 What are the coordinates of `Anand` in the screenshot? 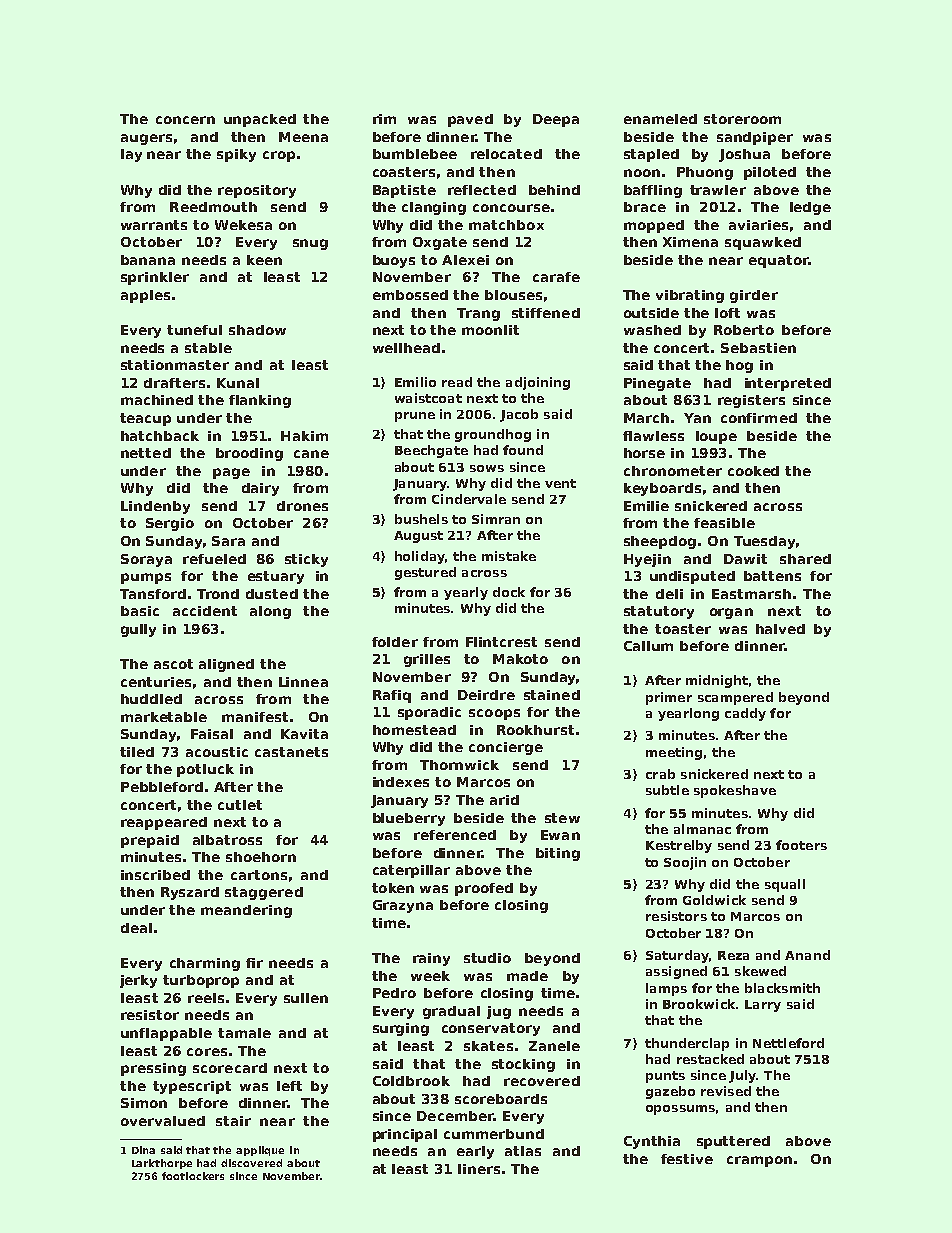 It's located at (807, 955).
